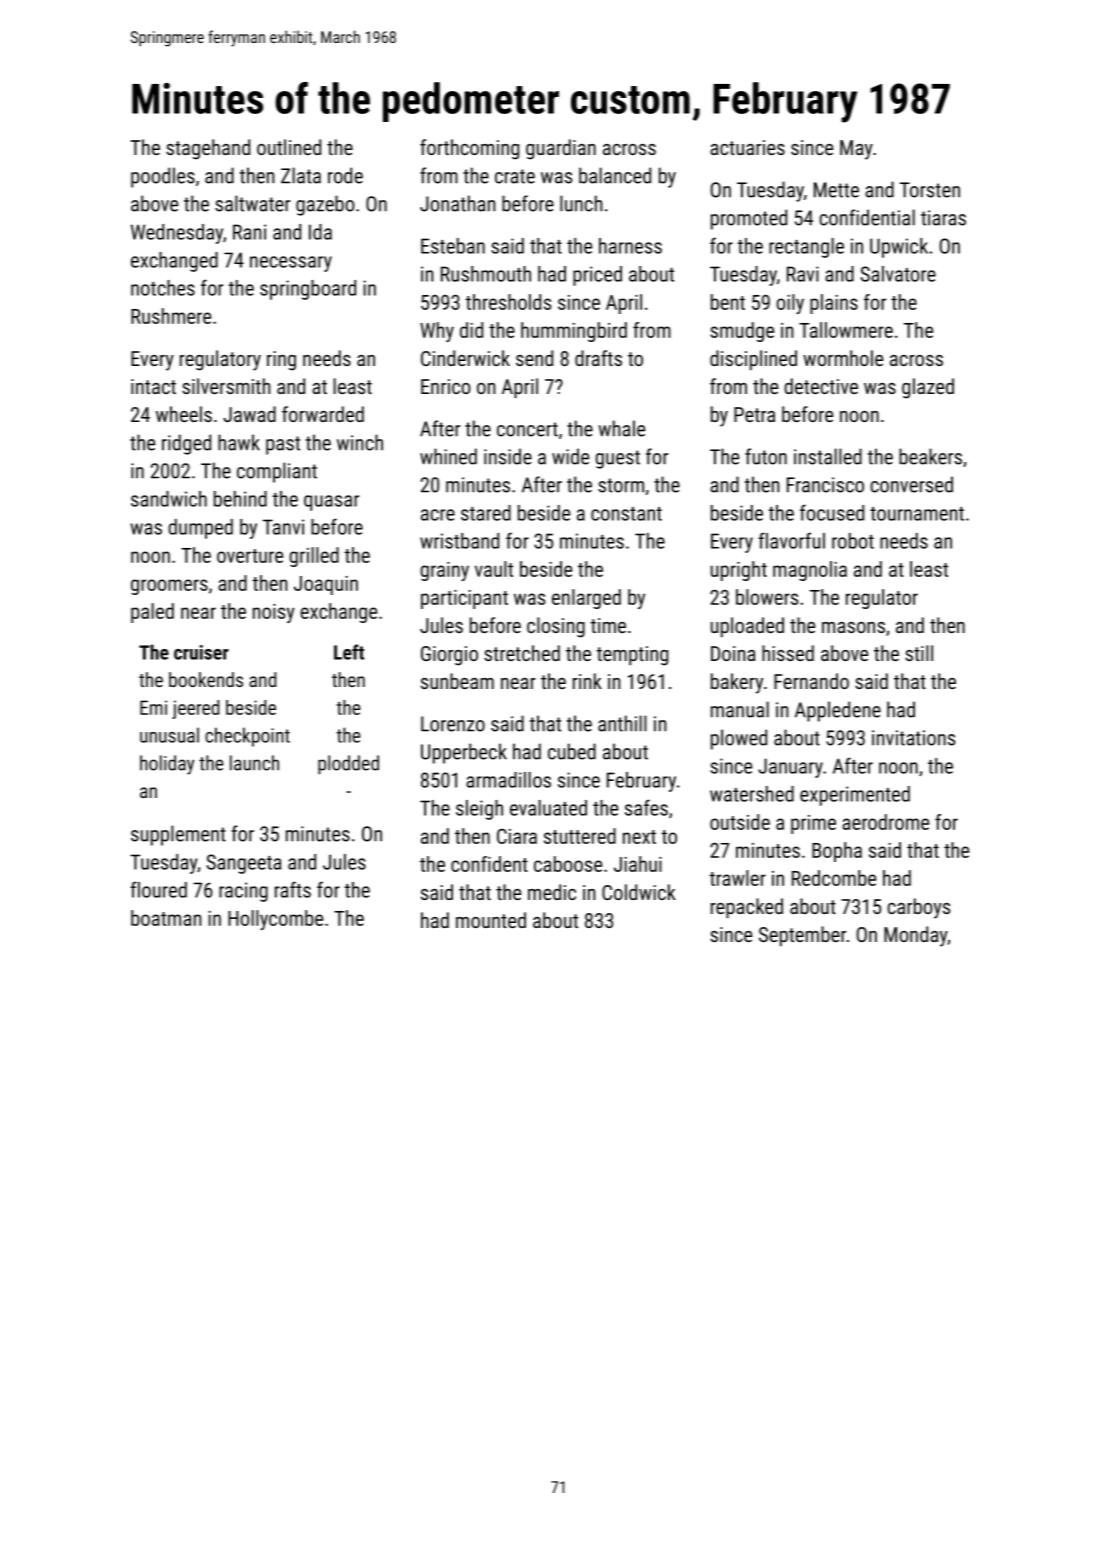 Image resolution: width=1102 pixels, height=1558 pixels. What do you see at coordinates (622, 723) in the page?
I see `anthill` at bounding box center [622, 723].
